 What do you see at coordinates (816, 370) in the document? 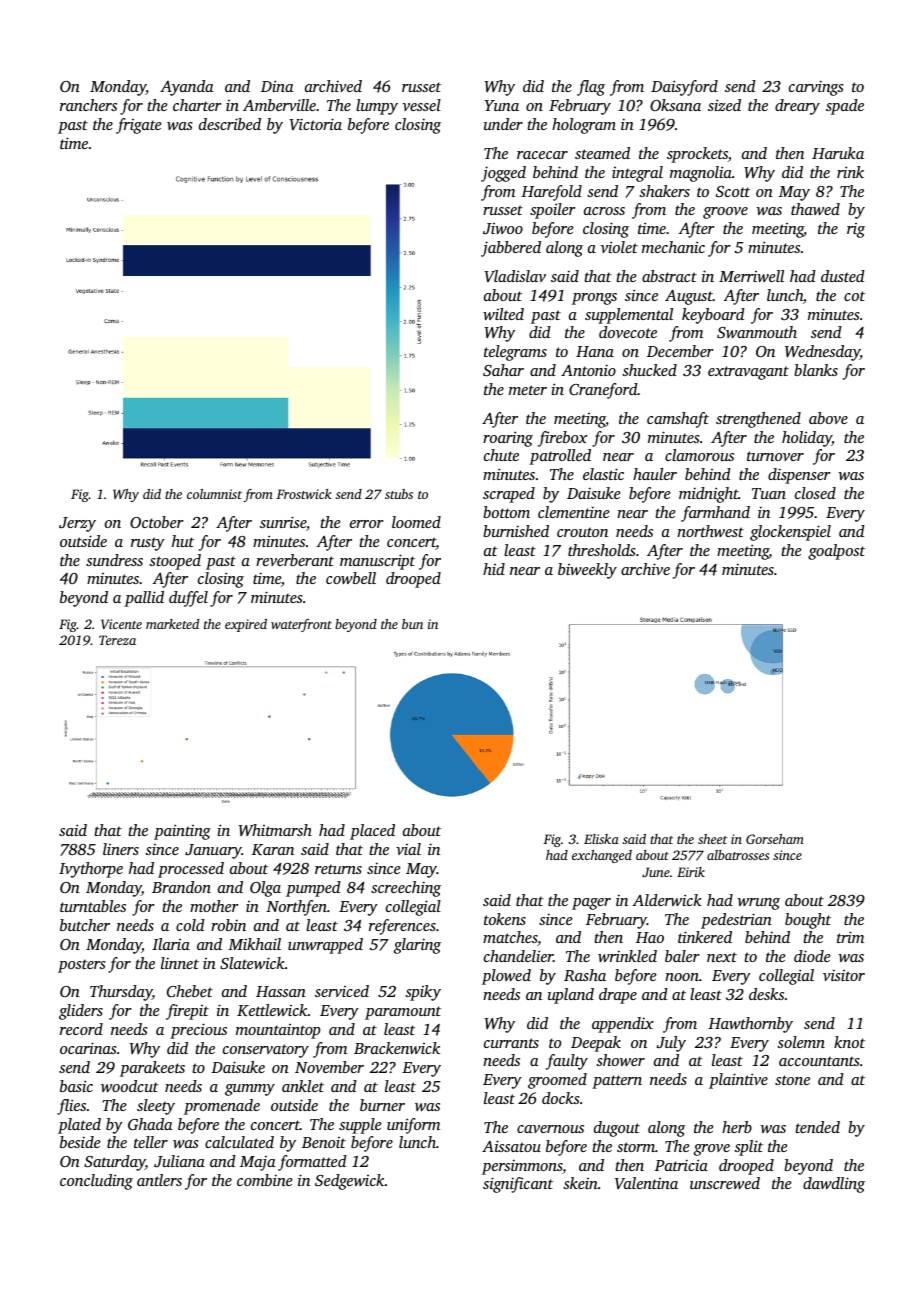
I see `blanks` at bounding box center [816, 370].
